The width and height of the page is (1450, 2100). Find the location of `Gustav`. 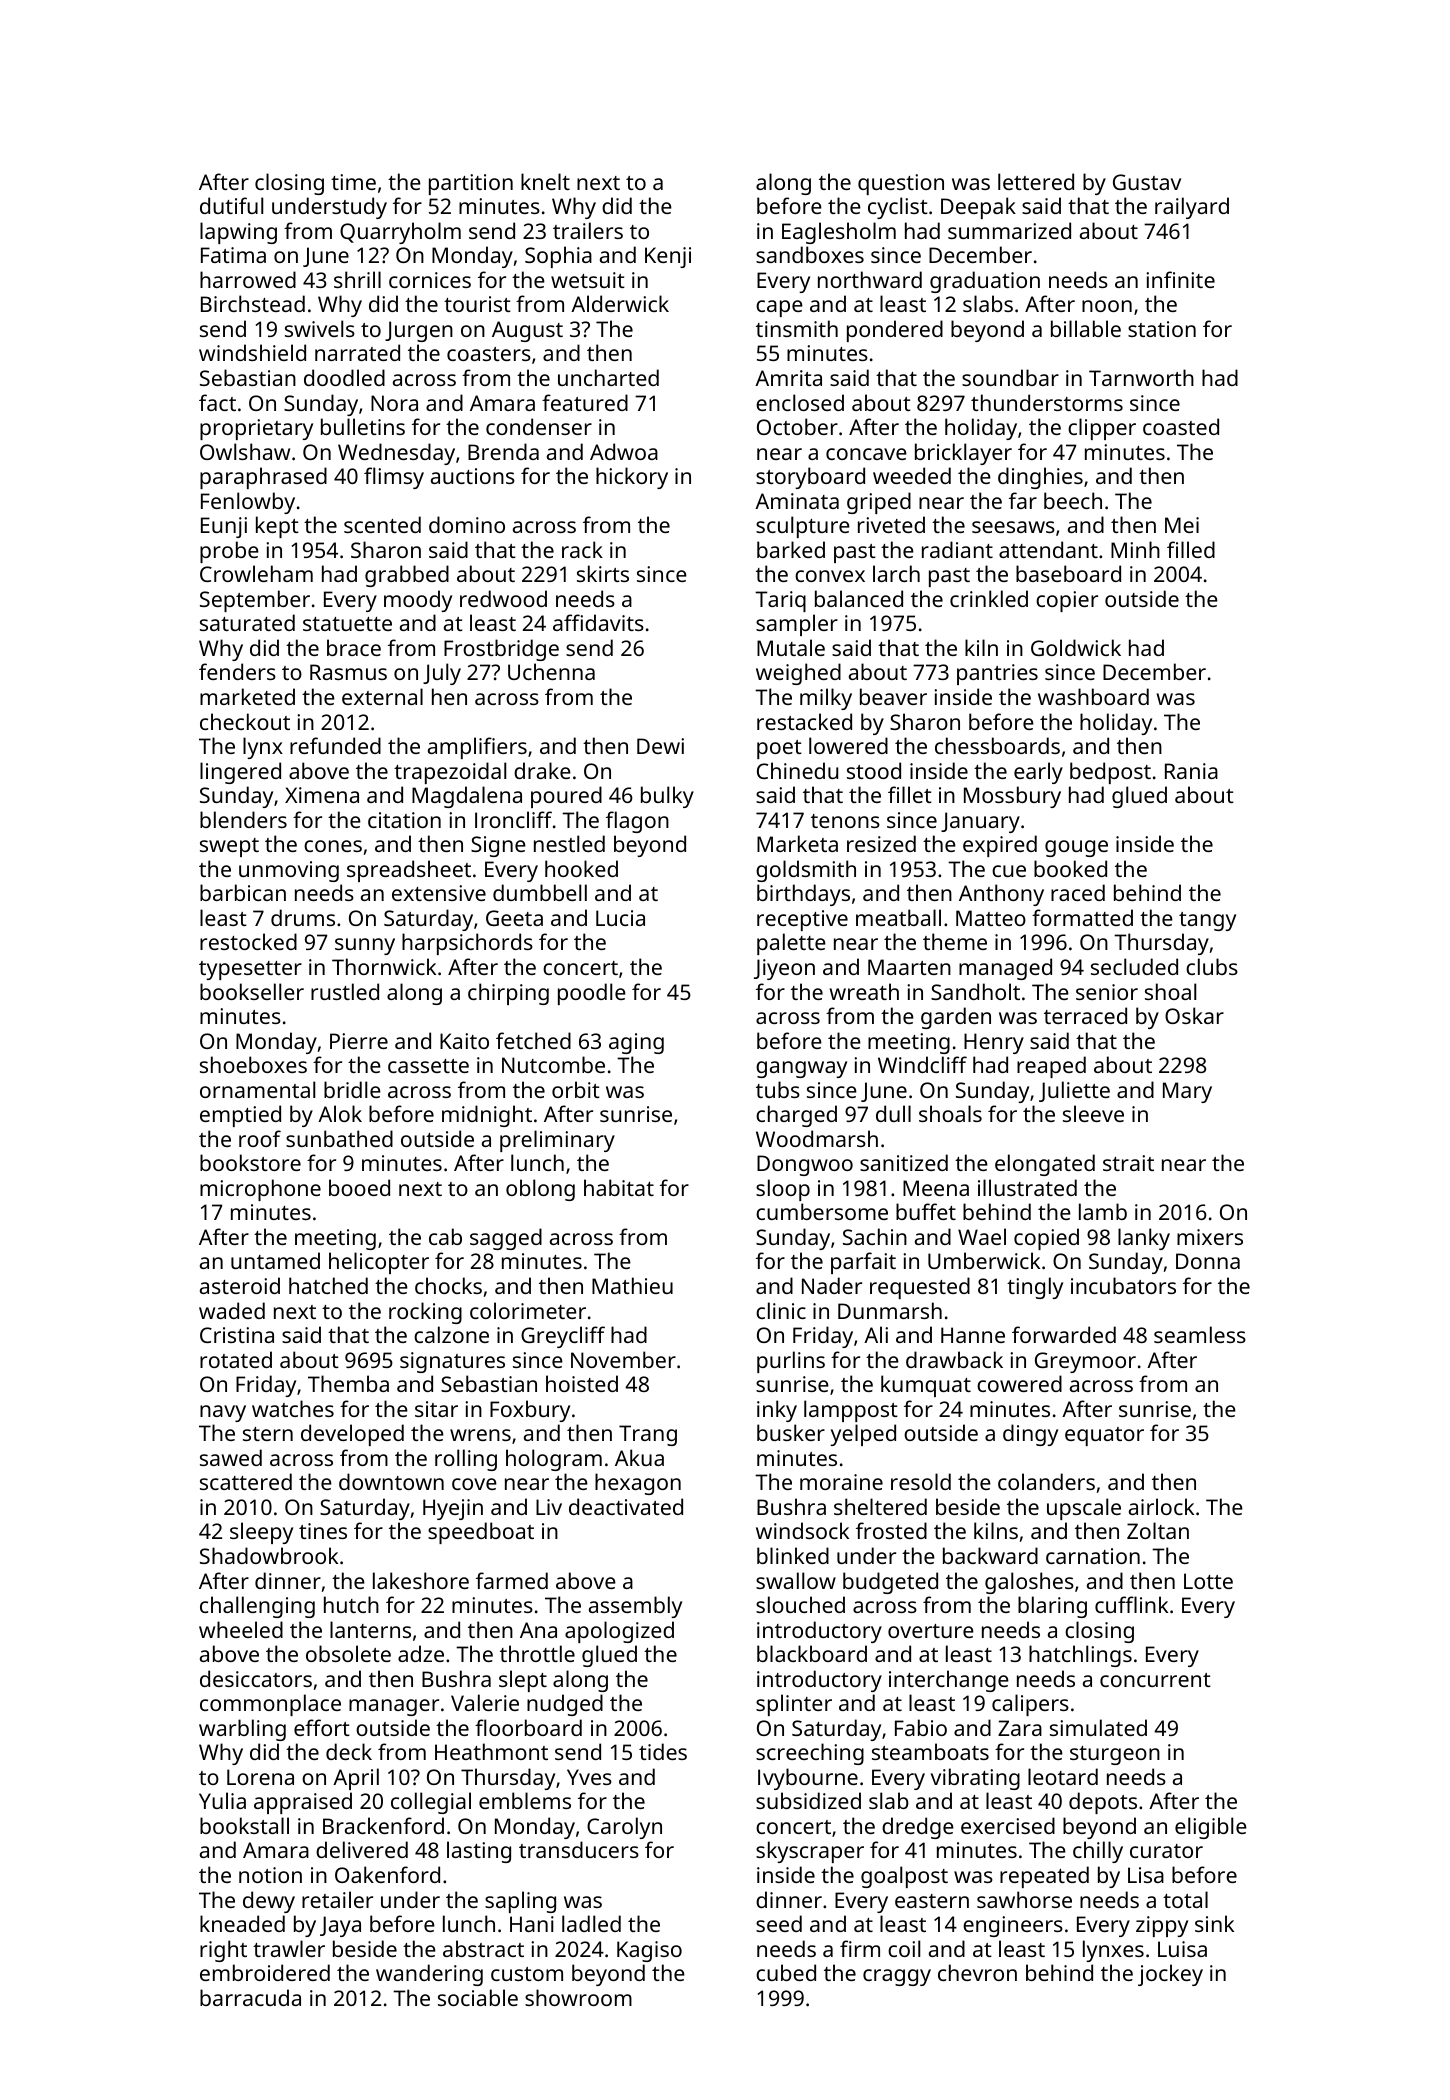

Gustav is located at coordinates (1147, 182).
